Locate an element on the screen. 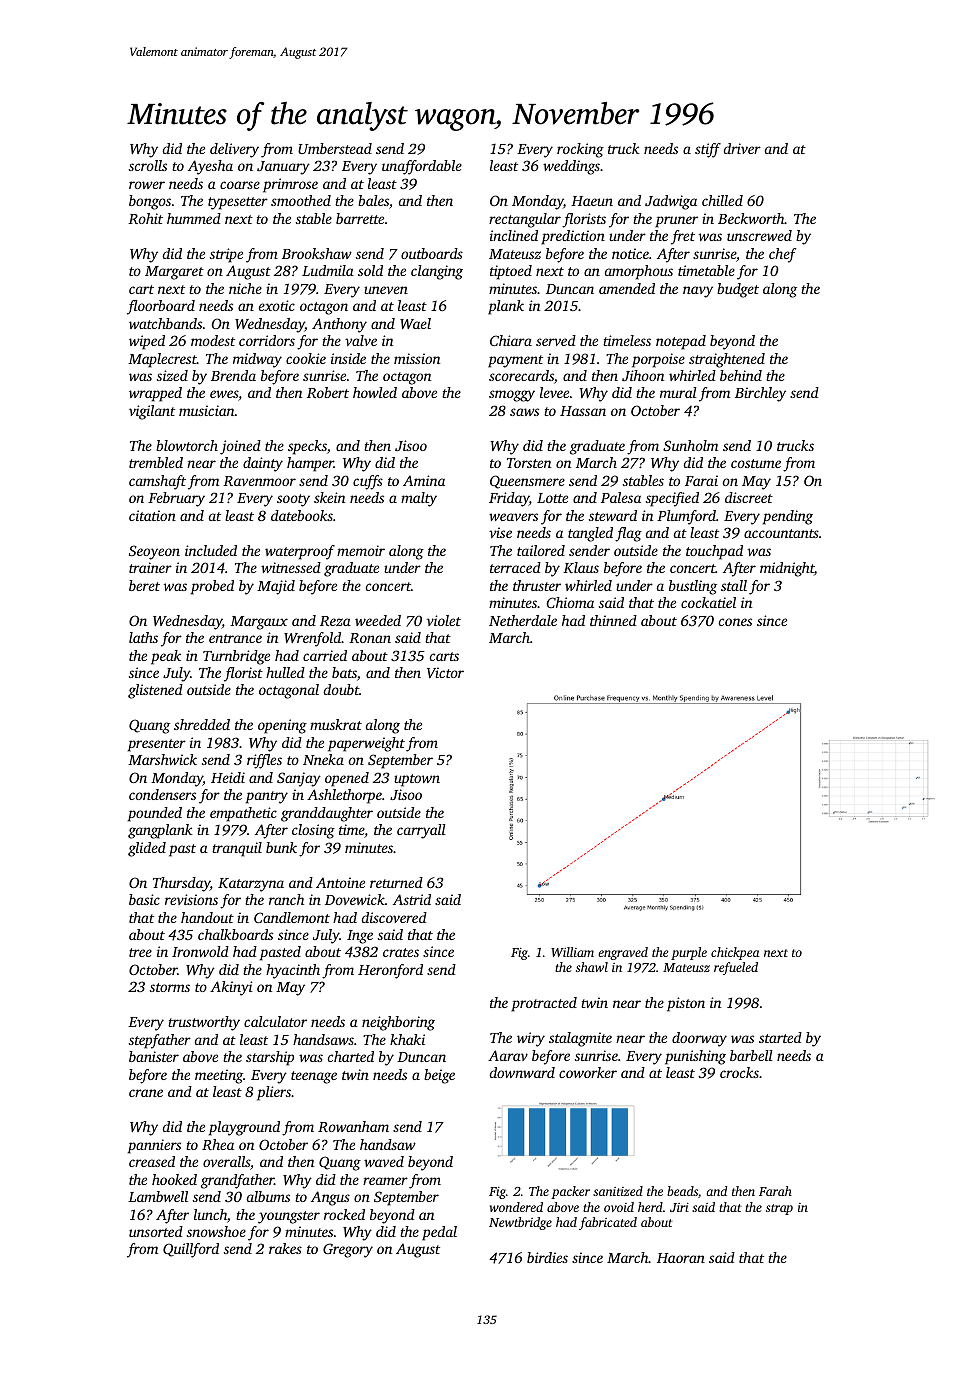  Dovewick is located at coordinates (355, 899).
